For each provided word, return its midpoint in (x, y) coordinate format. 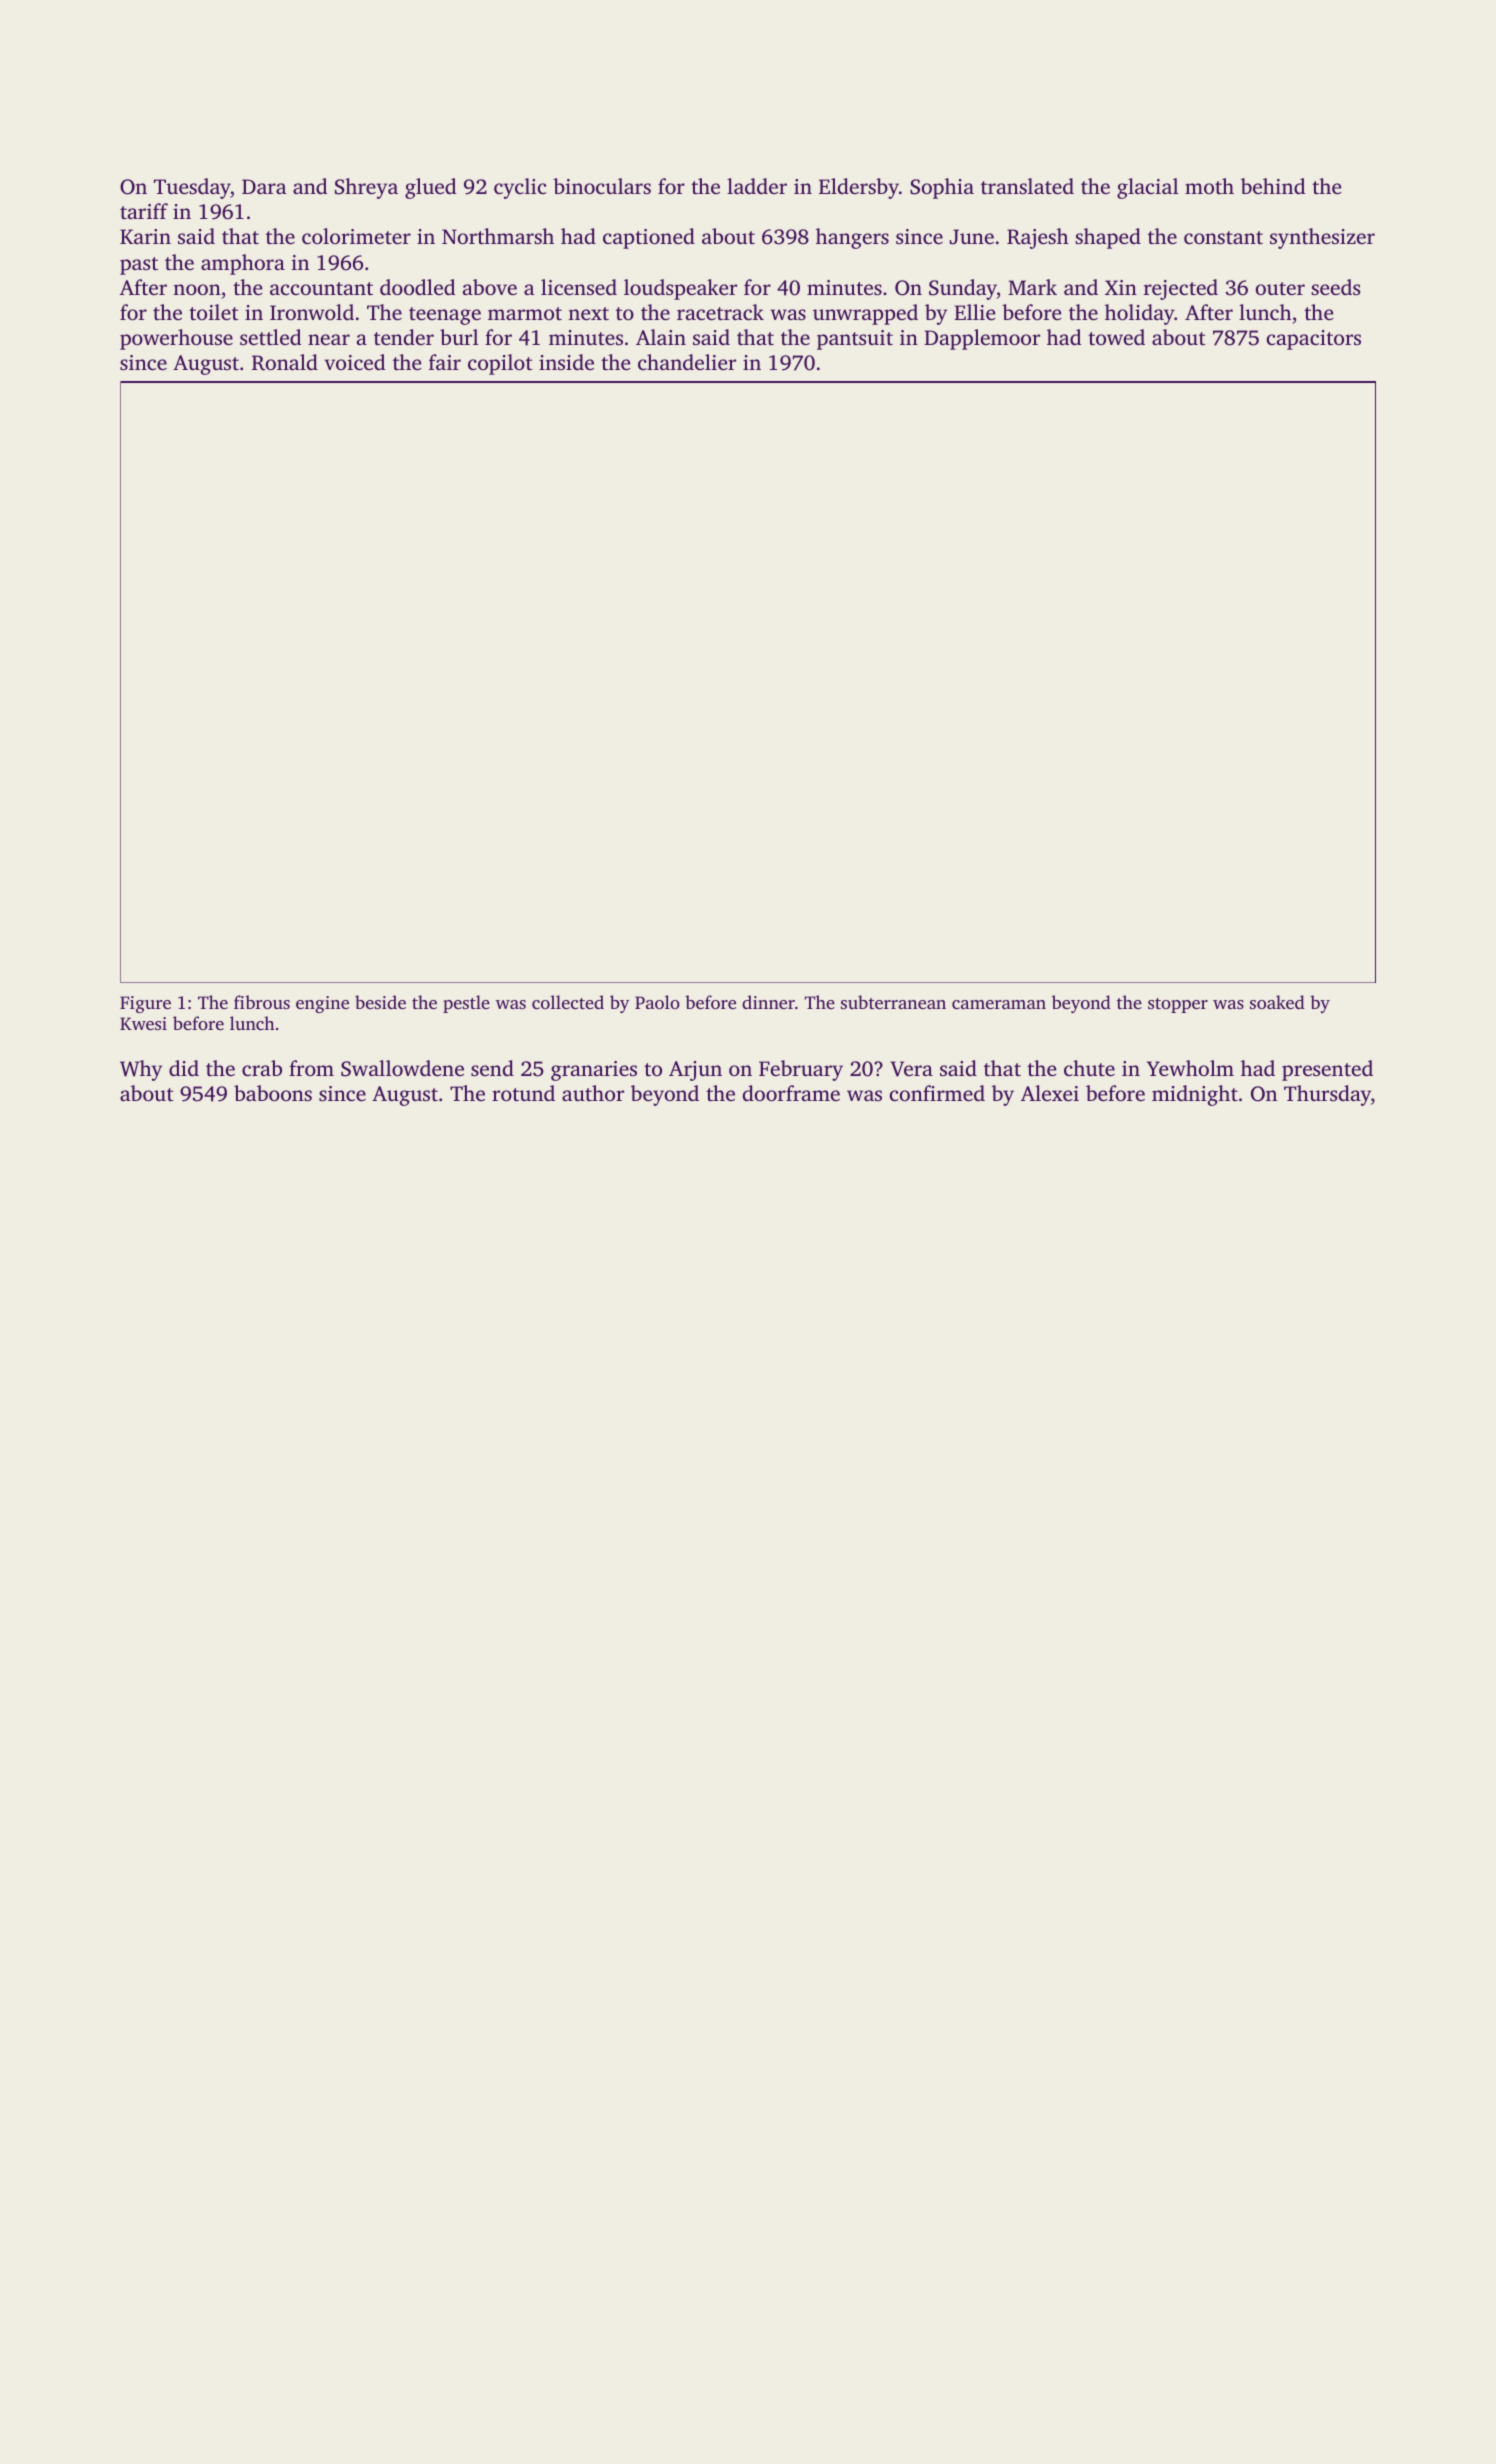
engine (322, 1004)
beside (380, 1002)
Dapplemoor (982, 339)
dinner (768, 1002)
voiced (354, 362)
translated (1027, 186)
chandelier (687, 362)
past (139, 266)
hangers (852, 238)
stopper (1178, 1005)
